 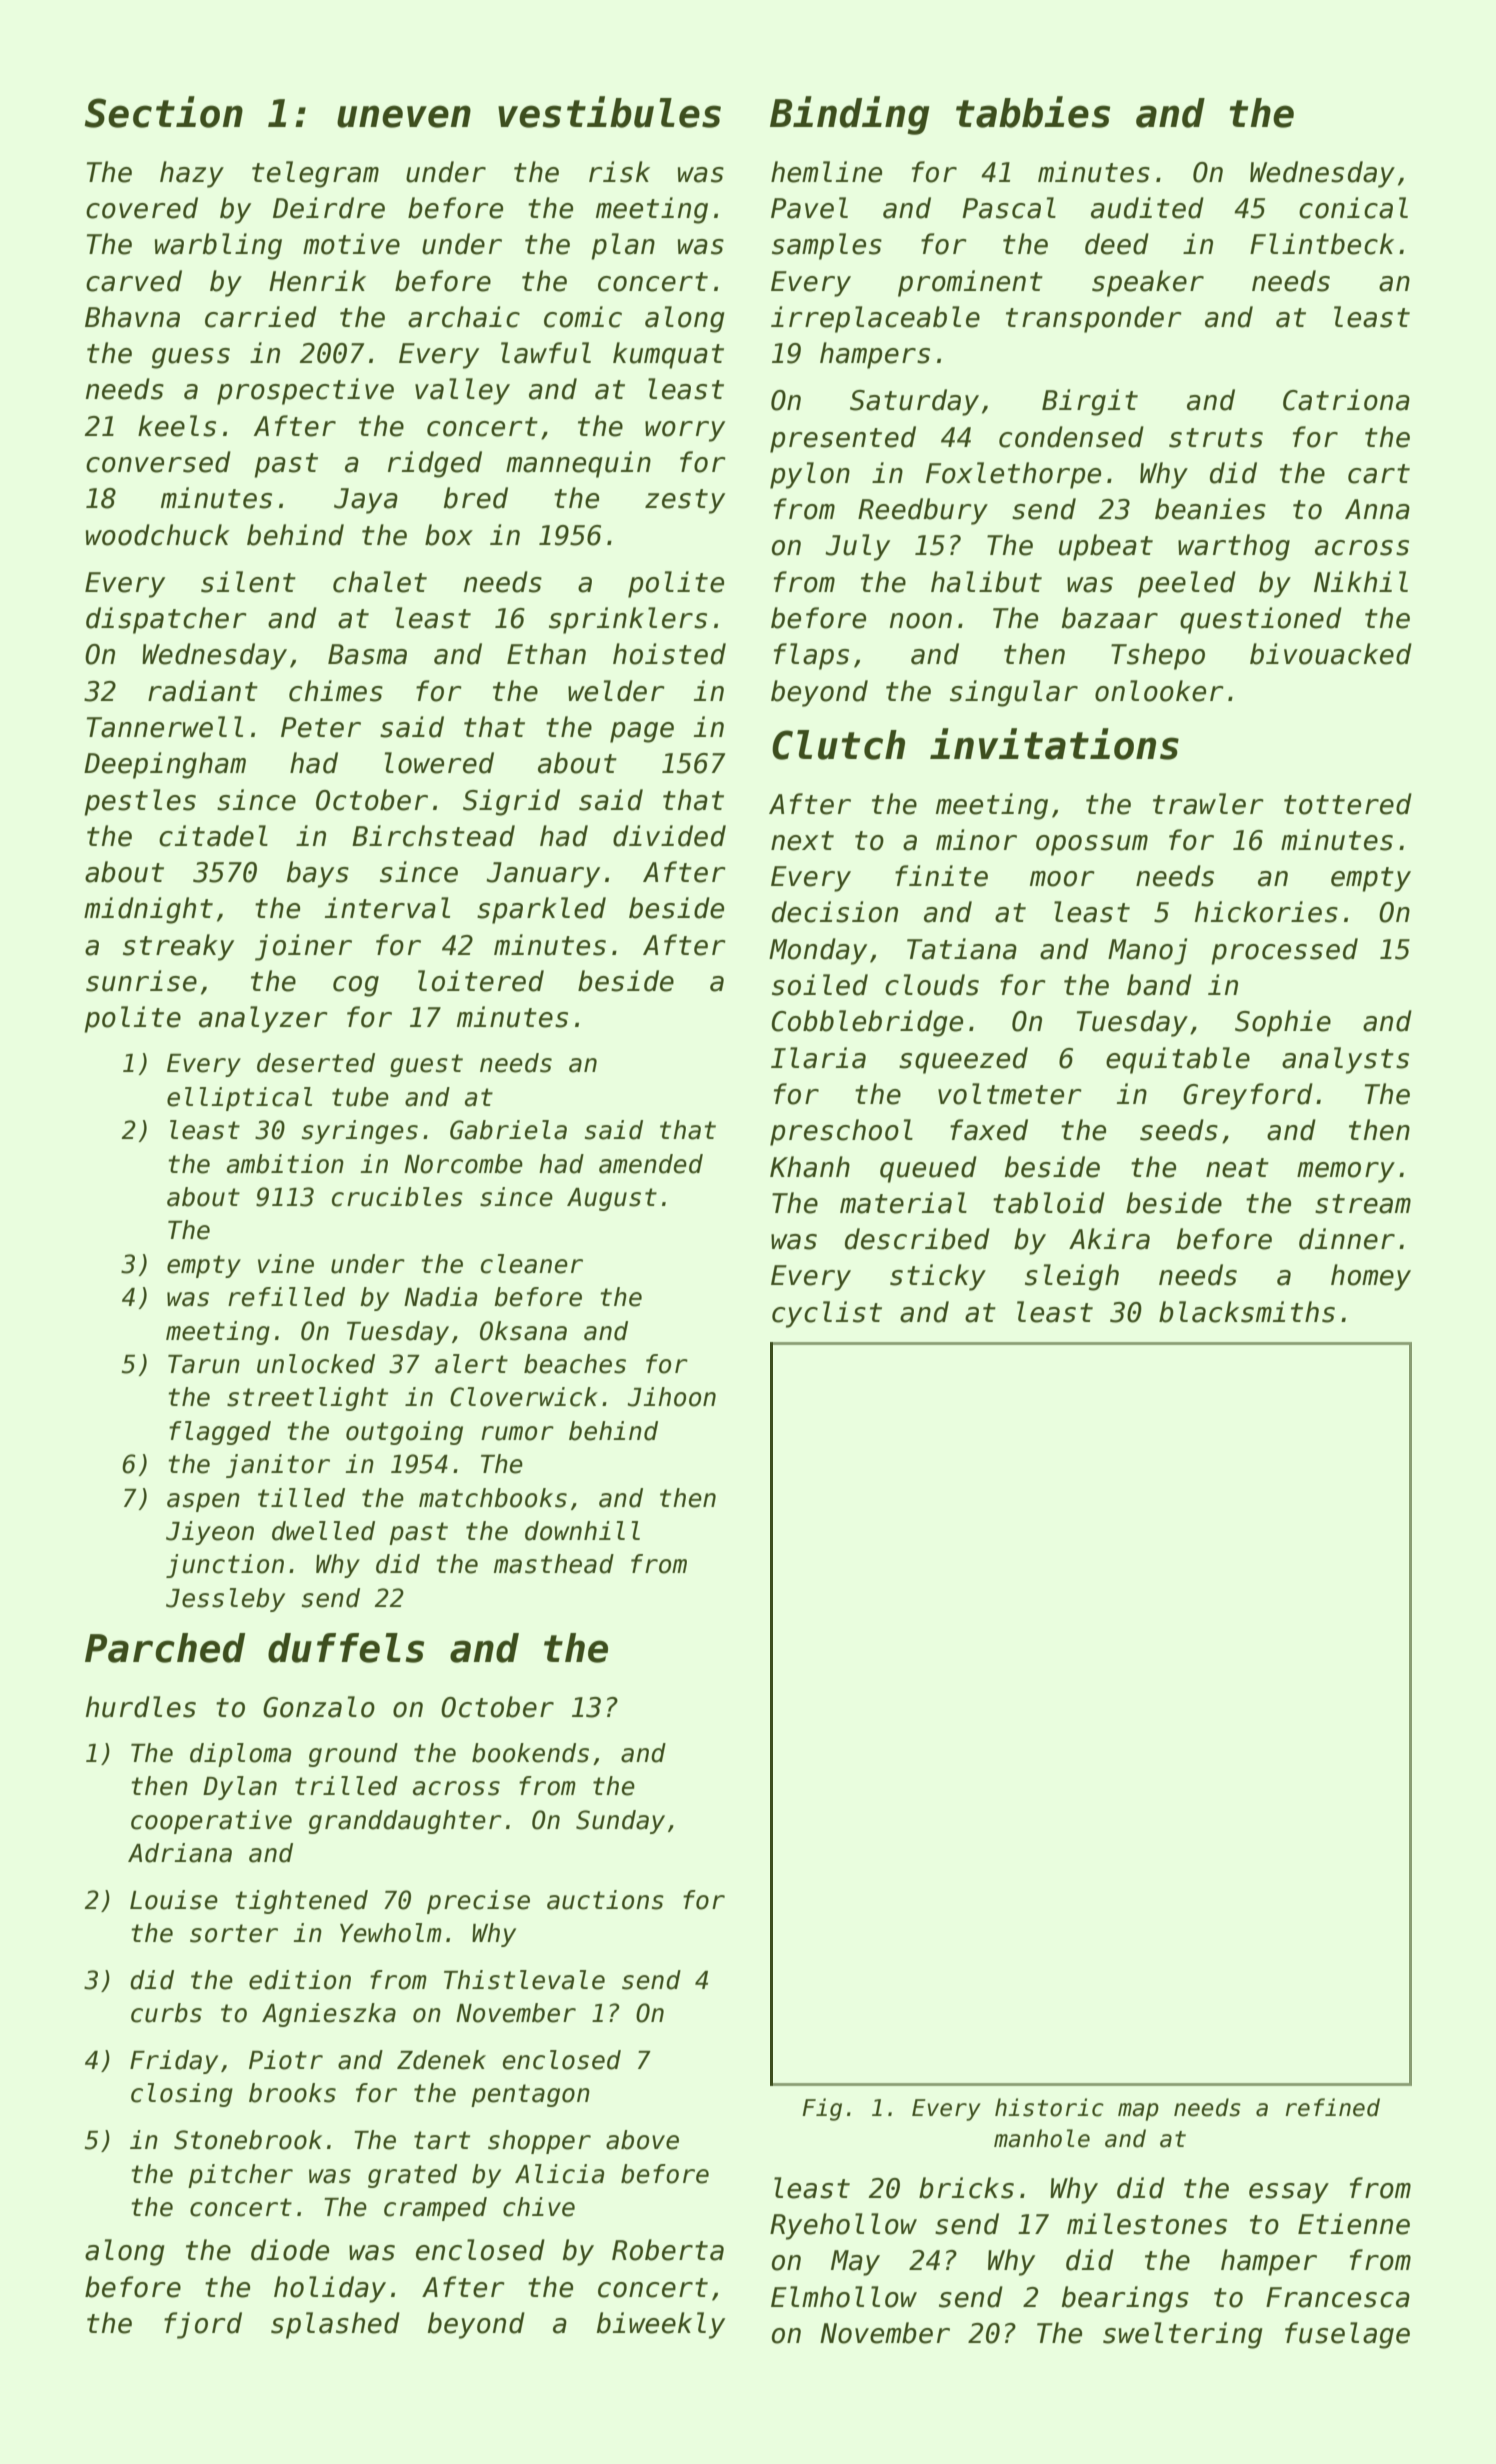 I want to click on fjord, so click(x=203, y=2325).
